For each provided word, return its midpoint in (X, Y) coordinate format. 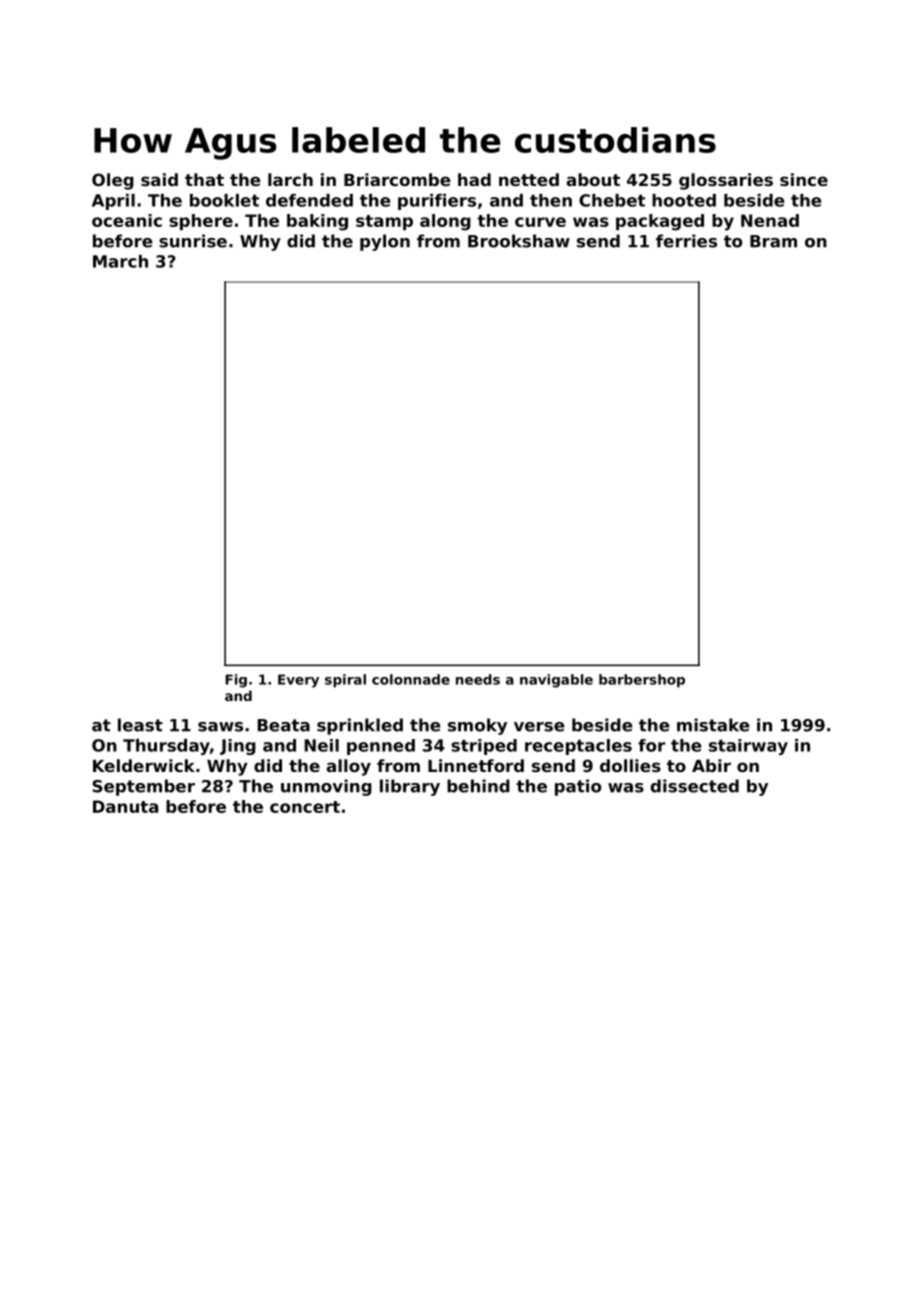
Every (298, 681)
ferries (686, 241)
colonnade (411, 679)
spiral (345, 681)
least (140, 725)
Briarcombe (397, 179)
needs (478, 679)
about (593, 179)
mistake (713, 725)
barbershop (642, 681)
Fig (236, 681)
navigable (556, 681)
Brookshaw (519, 241)
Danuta (125, 806)
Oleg (113, 181)
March (120, 261)
